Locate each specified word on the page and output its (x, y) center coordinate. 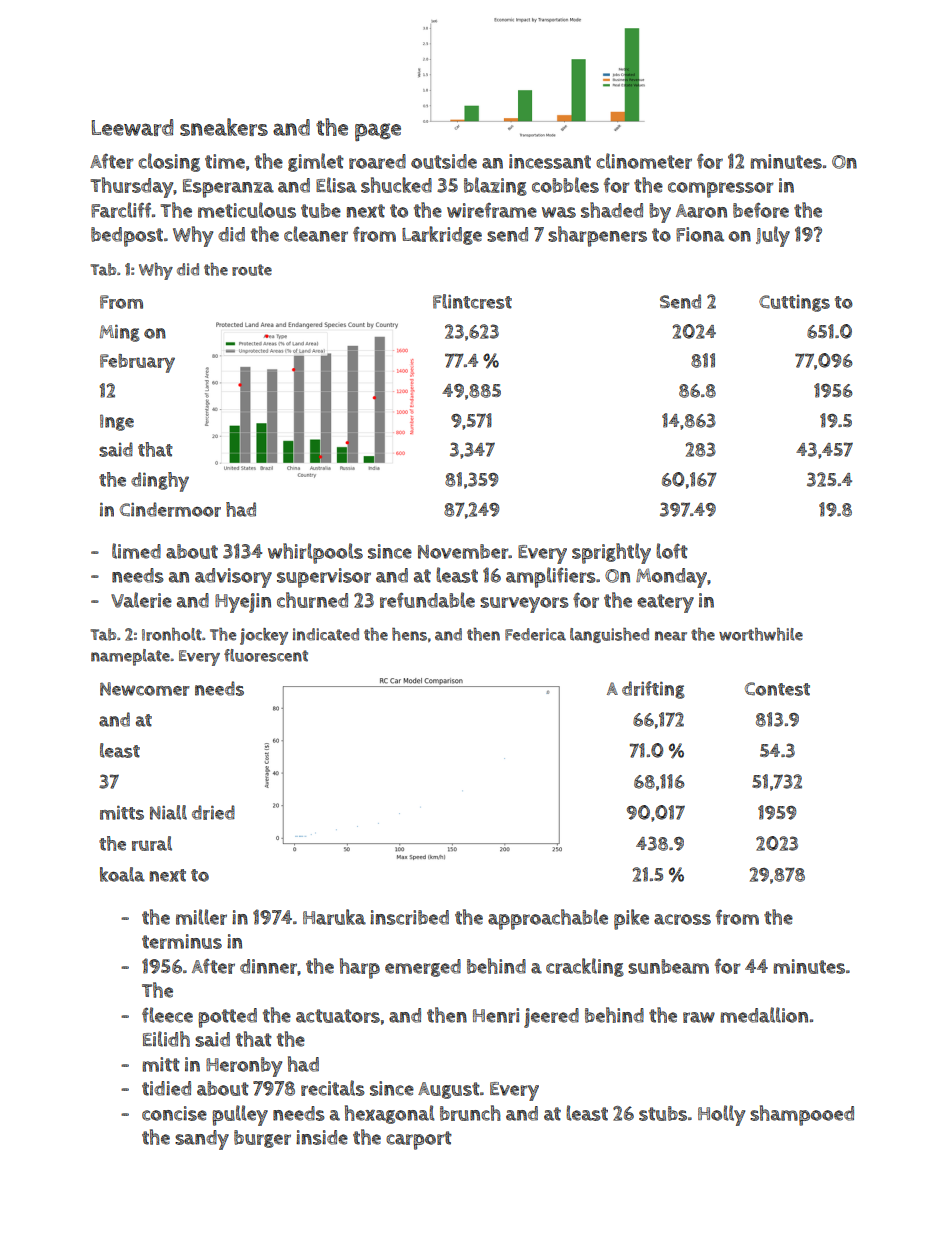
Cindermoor (170, 509)
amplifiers (551, 577)
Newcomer (145, 689)
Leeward (132, 127)
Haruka (334, 917)
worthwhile (761, 634)
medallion (764, 1015)
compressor (721, 190)
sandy (202, 1140)
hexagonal (390, 1114)
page (378, 132)
